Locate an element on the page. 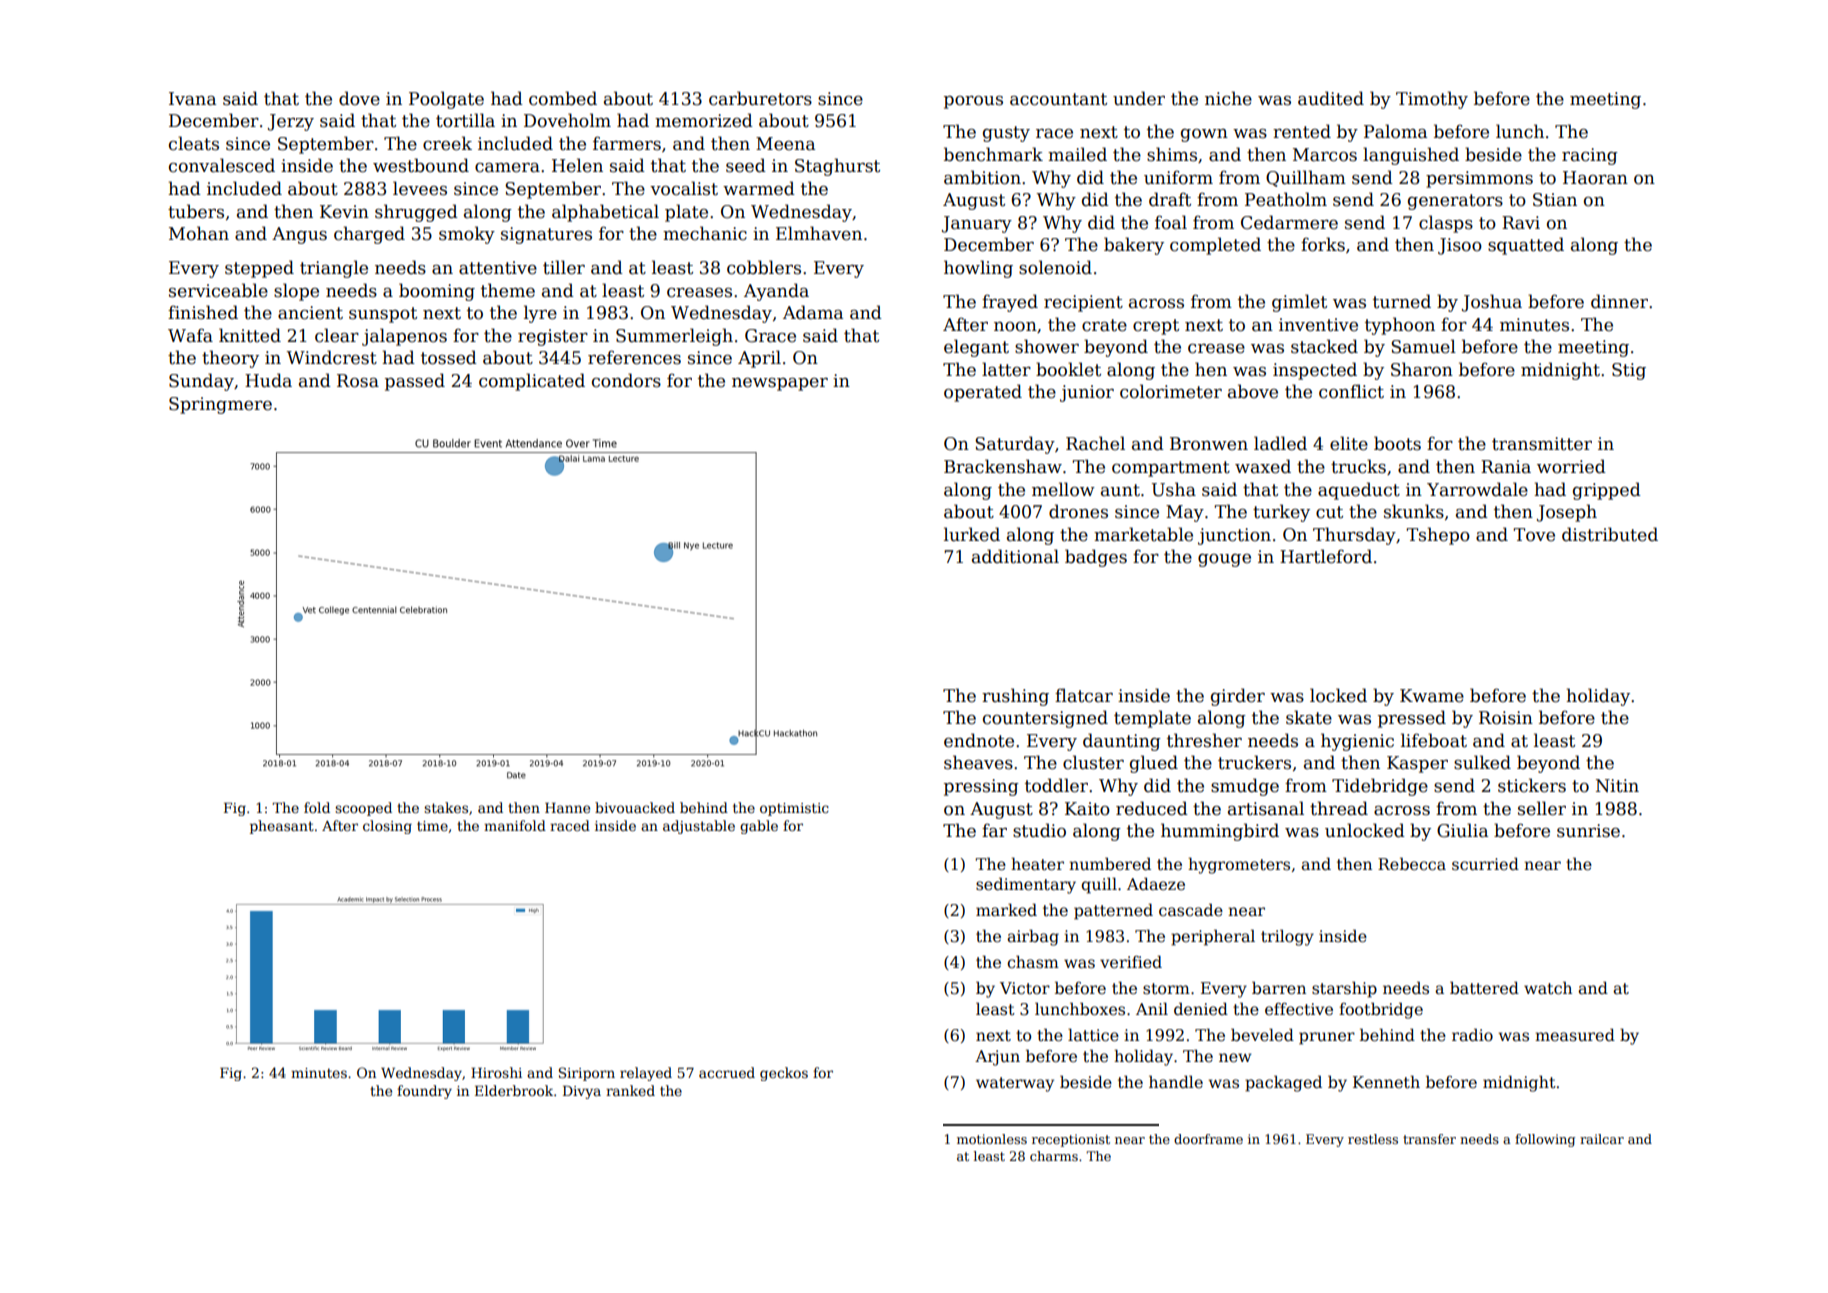 The image size is (1828, 1293). skate is located at coordinates (1309, 717).
